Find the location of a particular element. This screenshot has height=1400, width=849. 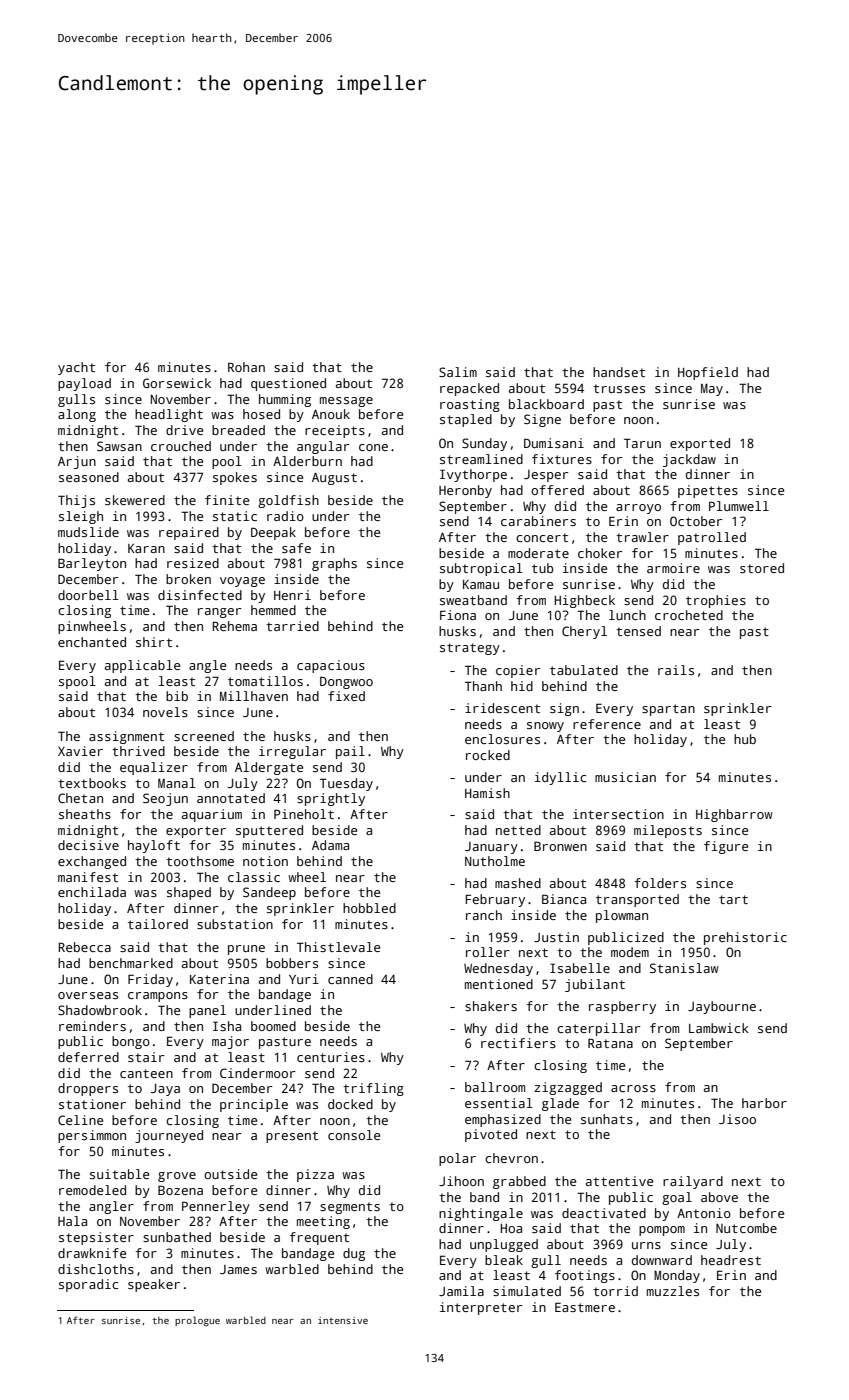

Millhaven is located at coordinates (254, 696).
